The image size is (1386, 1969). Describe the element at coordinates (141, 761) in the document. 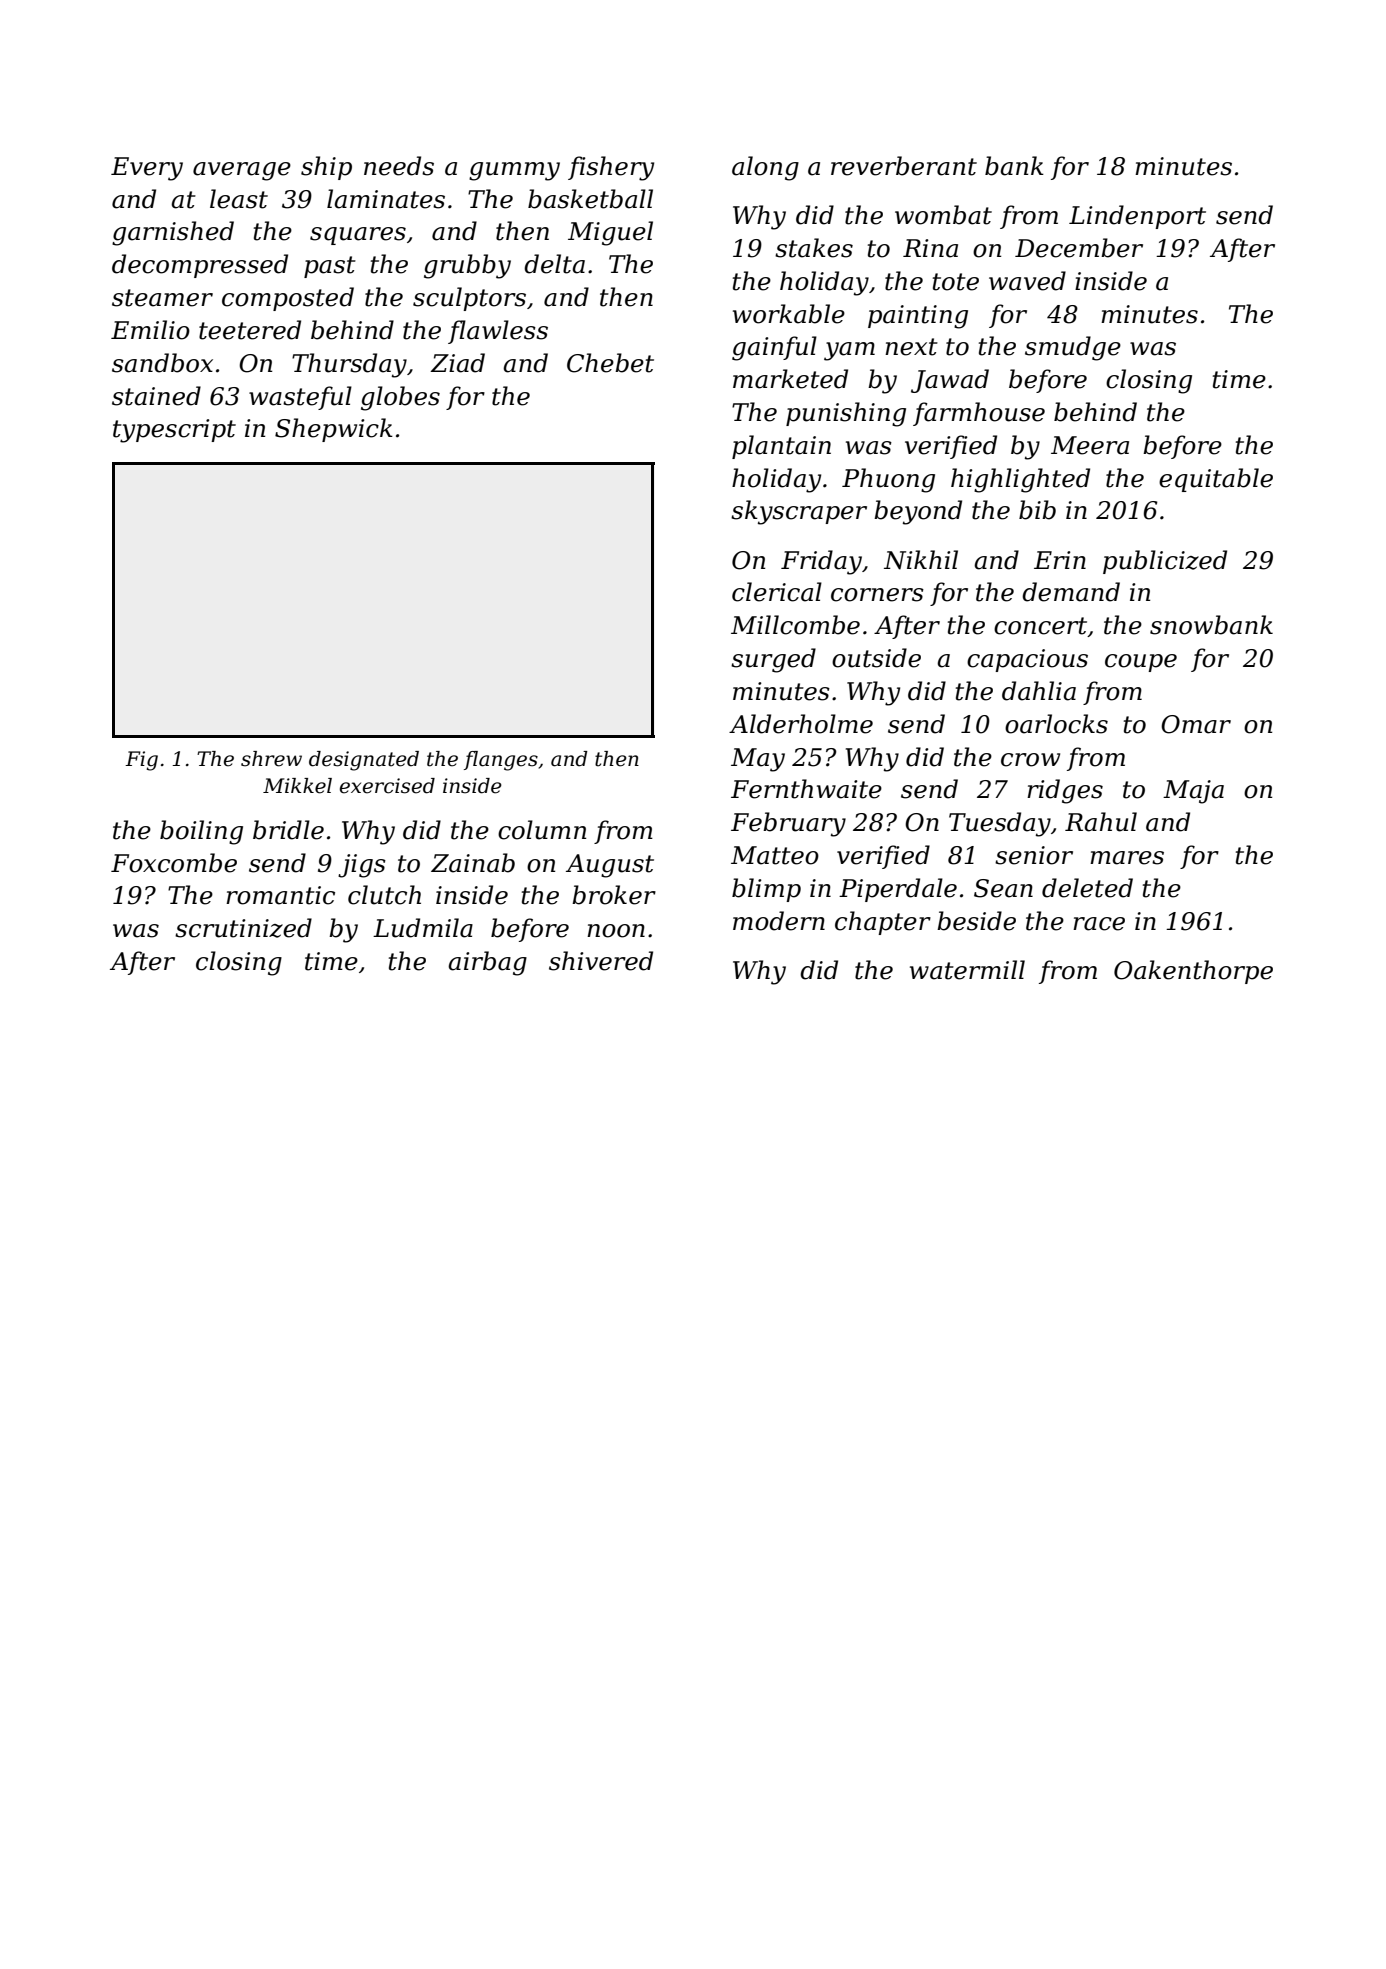

I see `Fig` at that location.
